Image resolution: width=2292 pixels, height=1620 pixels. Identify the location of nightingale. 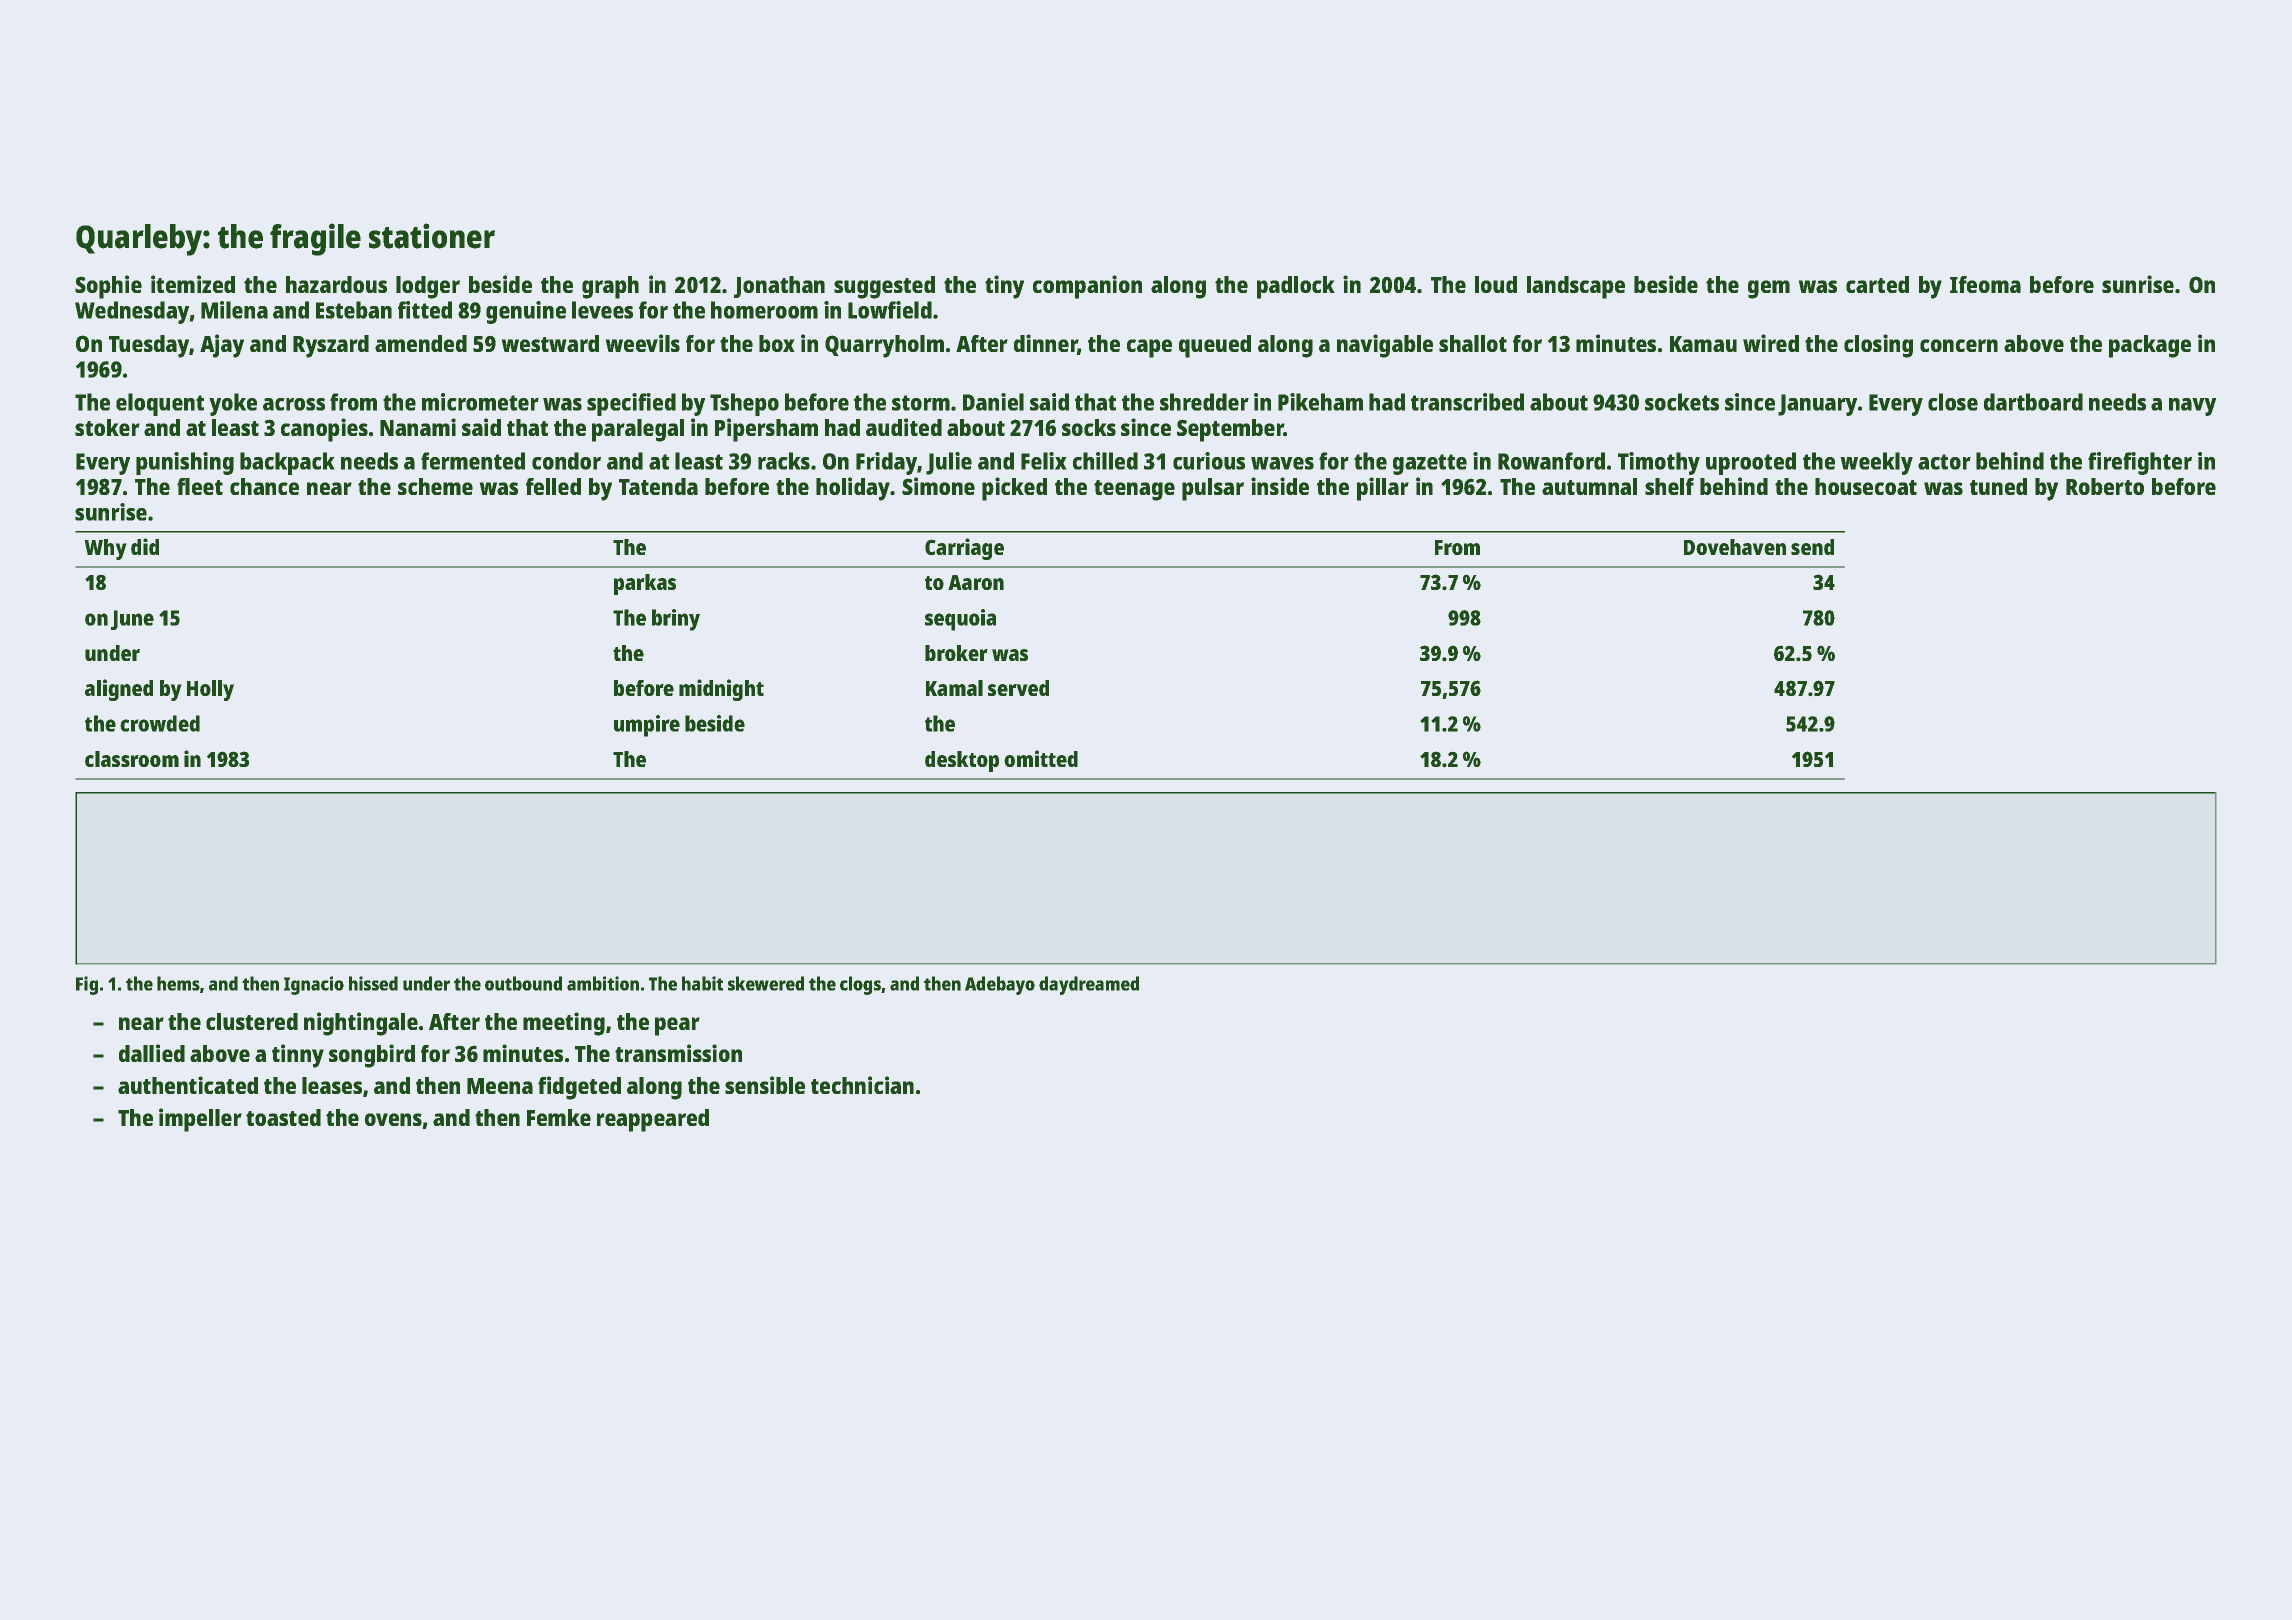
(361, 1024).
